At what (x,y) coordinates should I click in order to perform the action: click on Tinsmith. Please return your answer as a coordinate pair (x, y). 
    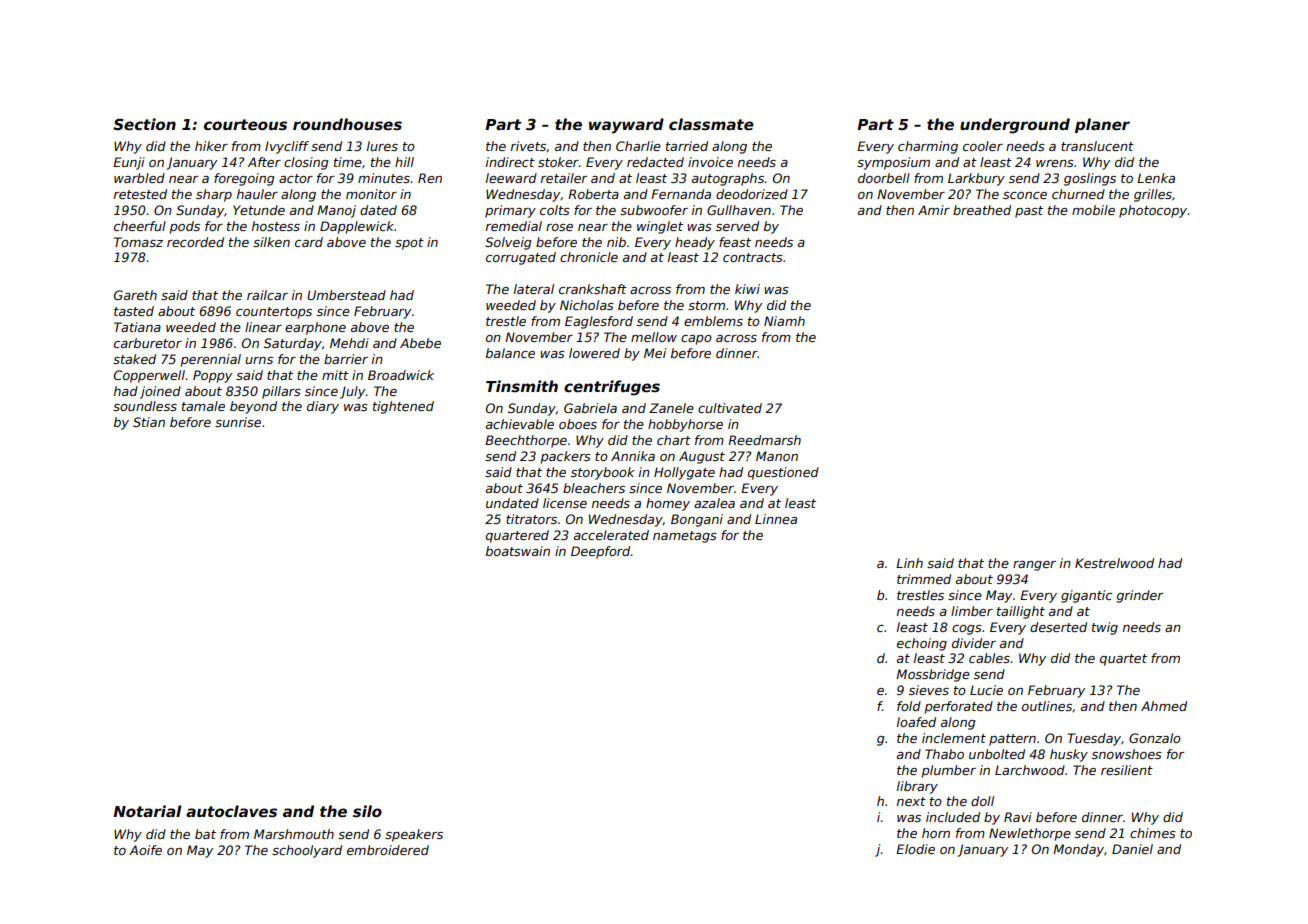
    Looking at the image, I should click on (522, 386).
